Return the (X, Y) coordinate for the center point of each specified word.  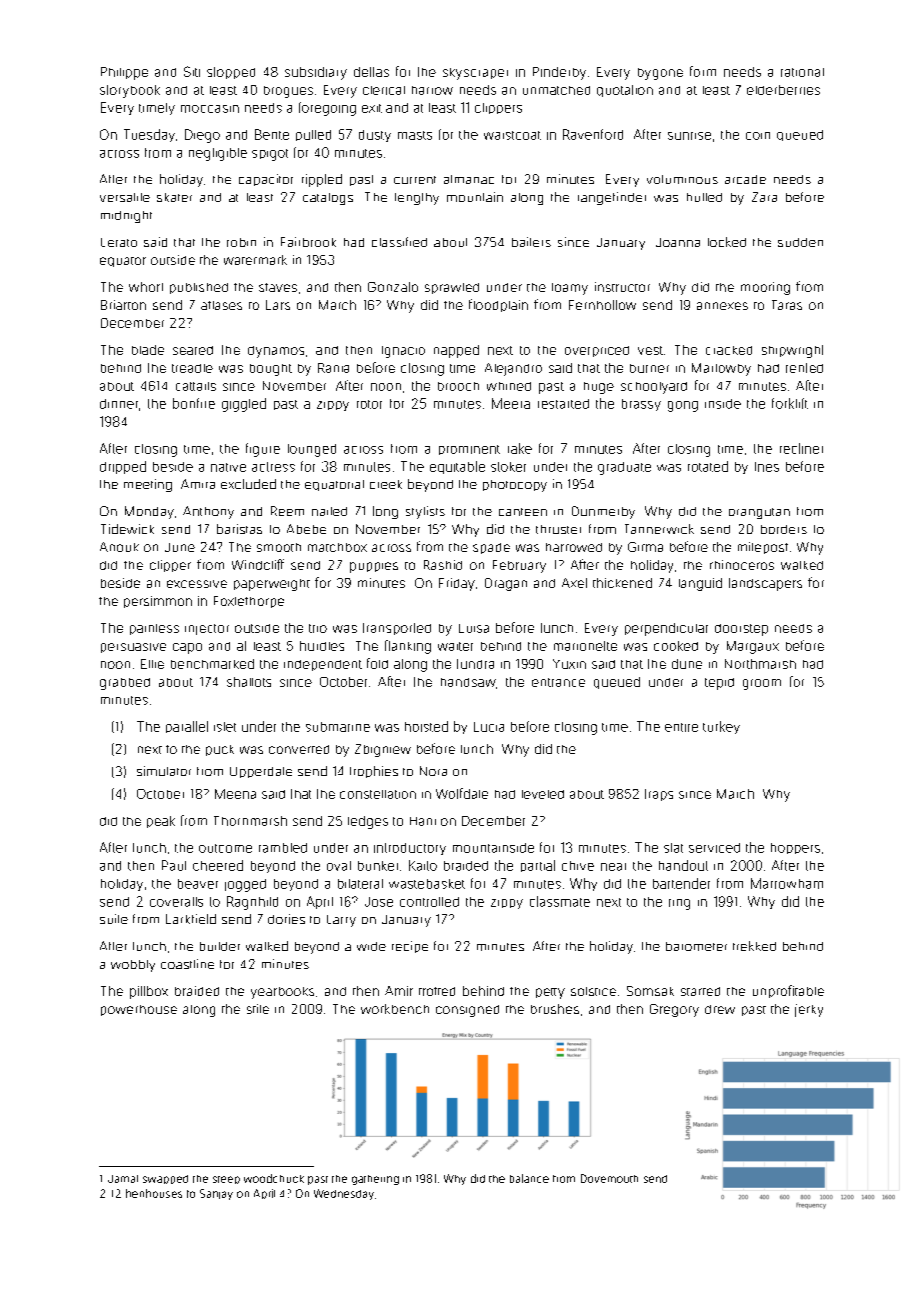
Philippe (124, 73)
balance (529, 1178)
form (703, 71)
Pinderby (559, 73)
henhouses (154, 1193)
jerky (809, 1010)
